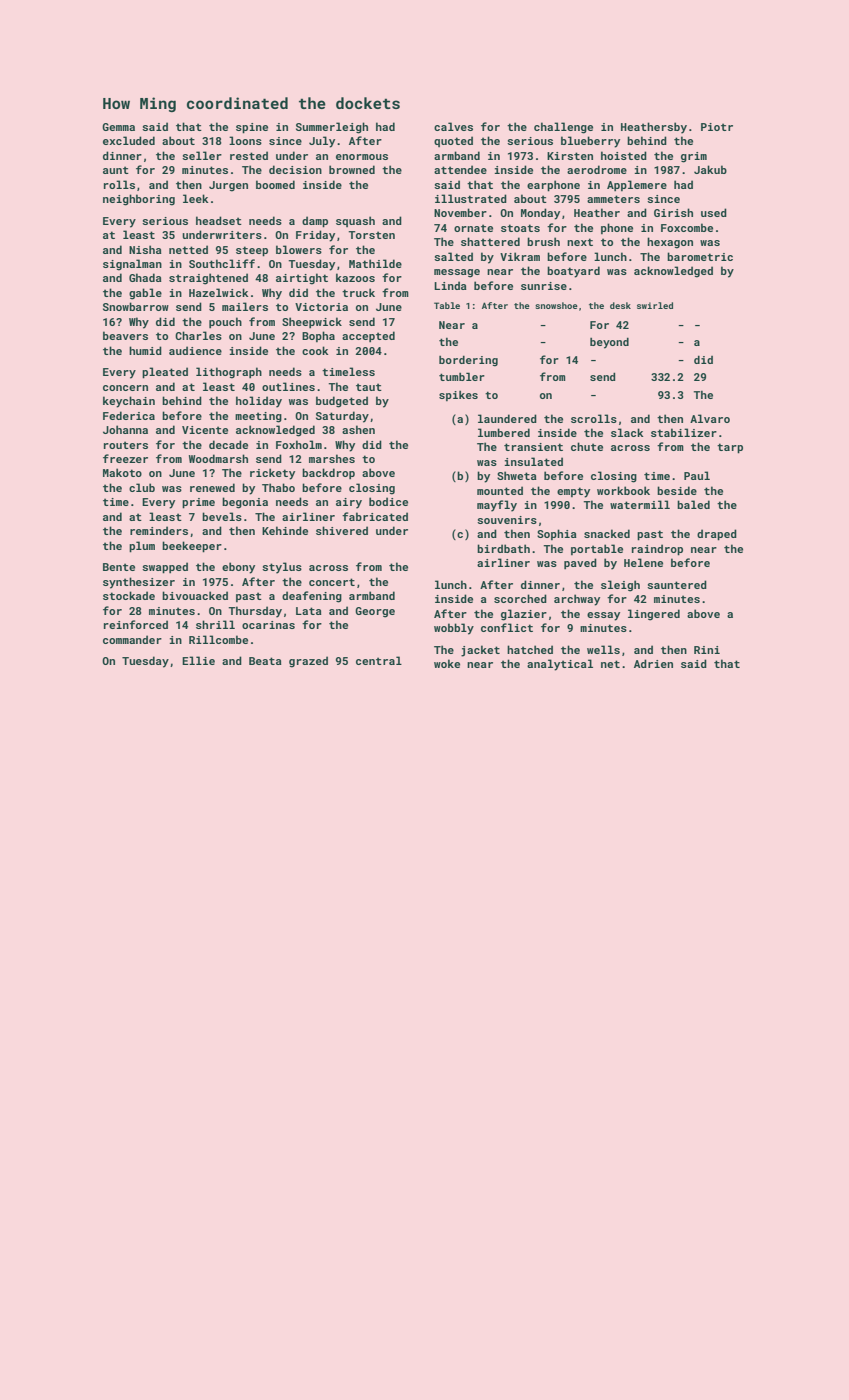 The image size is (849, 1400). What do you see at coordinates (637, 185) in the screenshot?
I see `Applemere` at bounding box center [637, 185].
